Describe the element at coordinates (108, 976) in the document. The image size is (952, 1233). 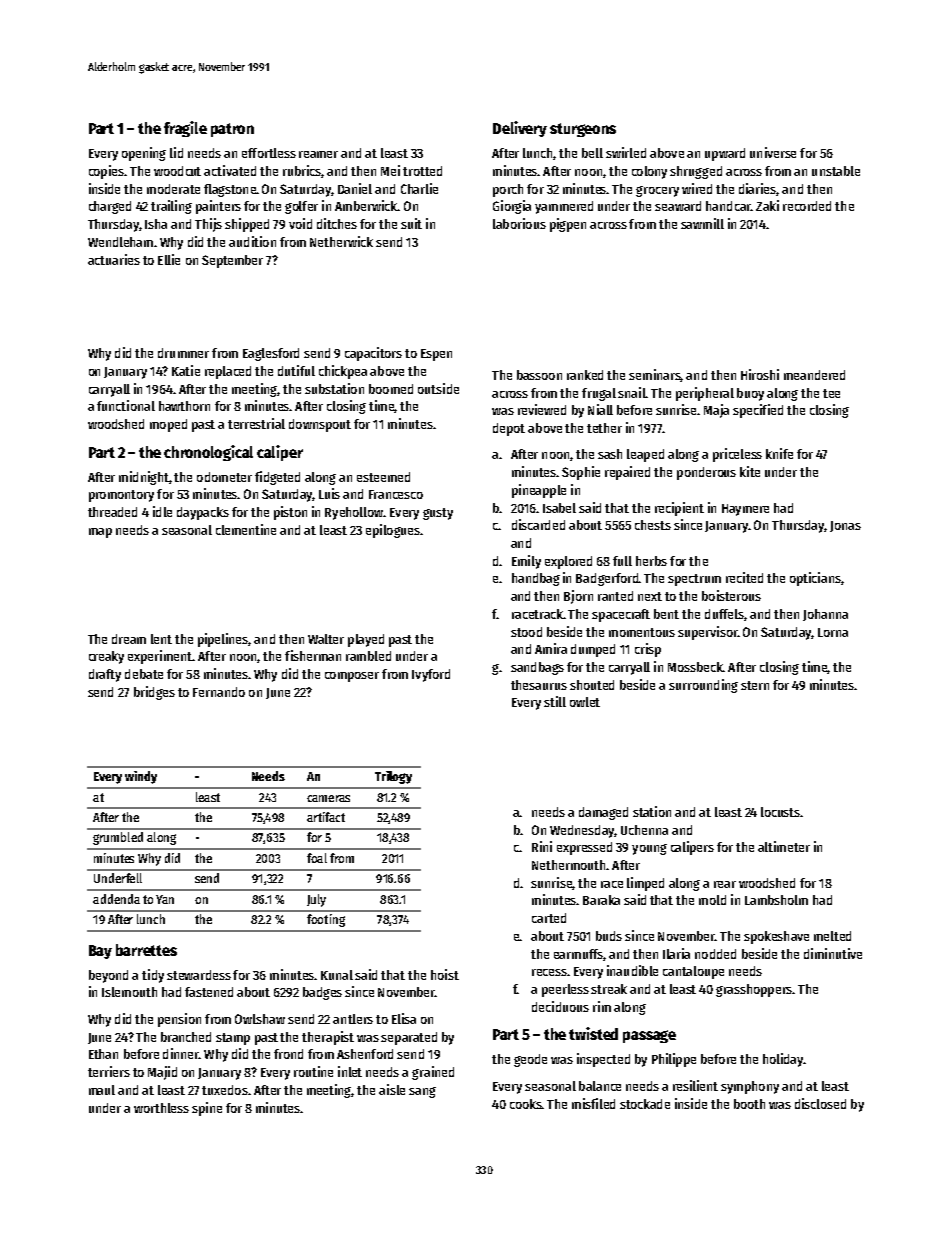
I see `beyond` at that location.
